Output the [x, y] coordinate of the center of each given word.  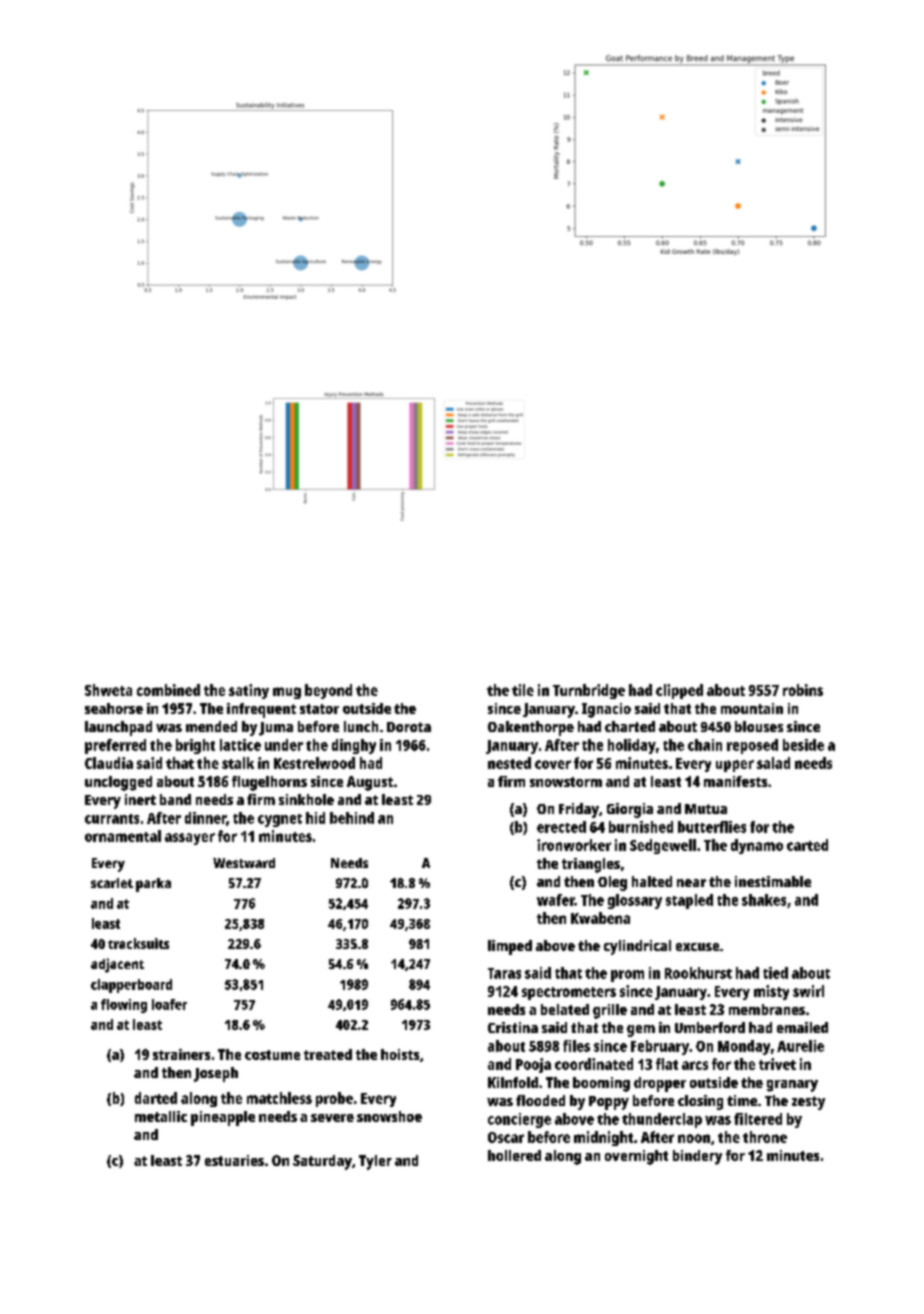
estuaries [234, 1160]
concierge [519, 1120]
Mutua [706, 809]
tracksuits [138, 943]
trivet [777, 1064]
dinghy [354, 746]
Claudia [109, 763]
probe [334, 1099]
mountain [752, 708]
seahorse [114, 708]
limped [510, 947]
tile [523, 690]
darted [156, 1098]
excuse [697, 947]
